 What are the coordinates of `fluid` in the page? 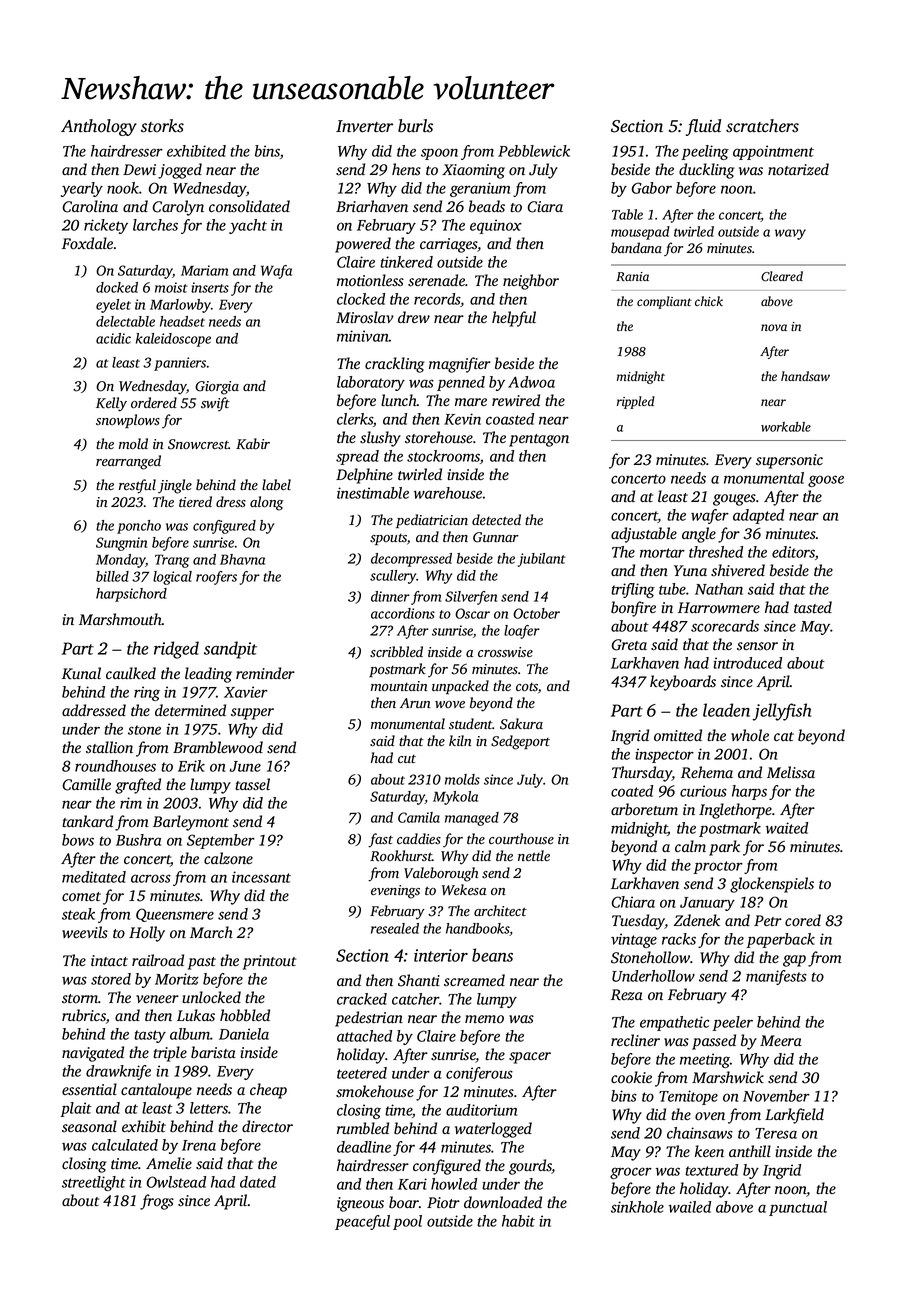 It's located at (703, 127).
